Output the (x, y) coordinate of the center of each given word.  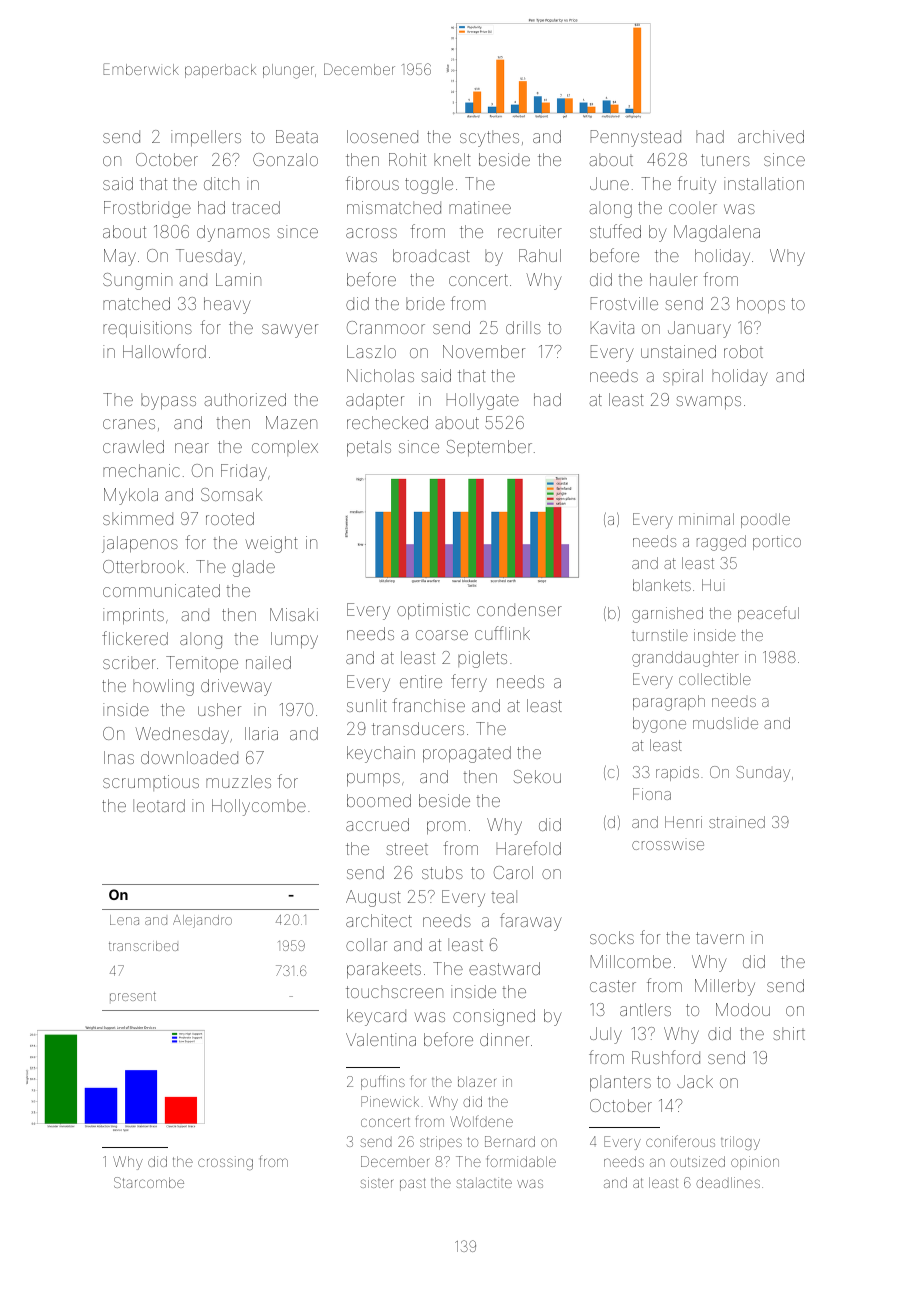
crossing (225, 1163)
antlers (645, 1009)
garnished (667, 615)
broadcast (431, 255)
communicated (161, 590)
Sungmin (137, 281)
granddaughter (685, 659)
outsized (697, 1161)
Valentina (381, 1039)
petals (369, 448)
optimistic (433, 611)
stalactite (484, 1182)
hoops (761, 305)
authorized (245, 399)
